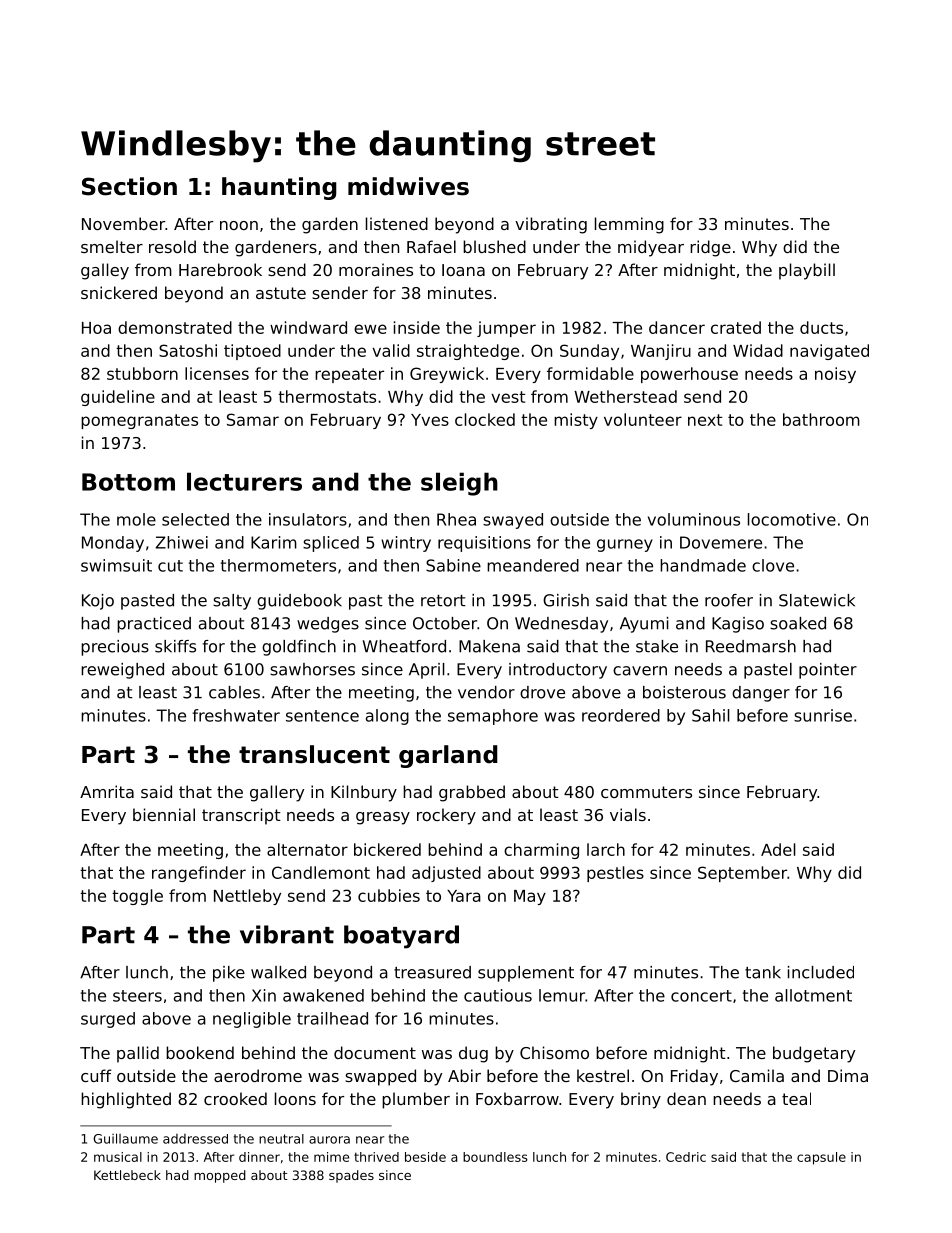  What do you see at coordinates (375, 1052) in the screenshot?
I see `document` at bounding box center [375, 1052].
